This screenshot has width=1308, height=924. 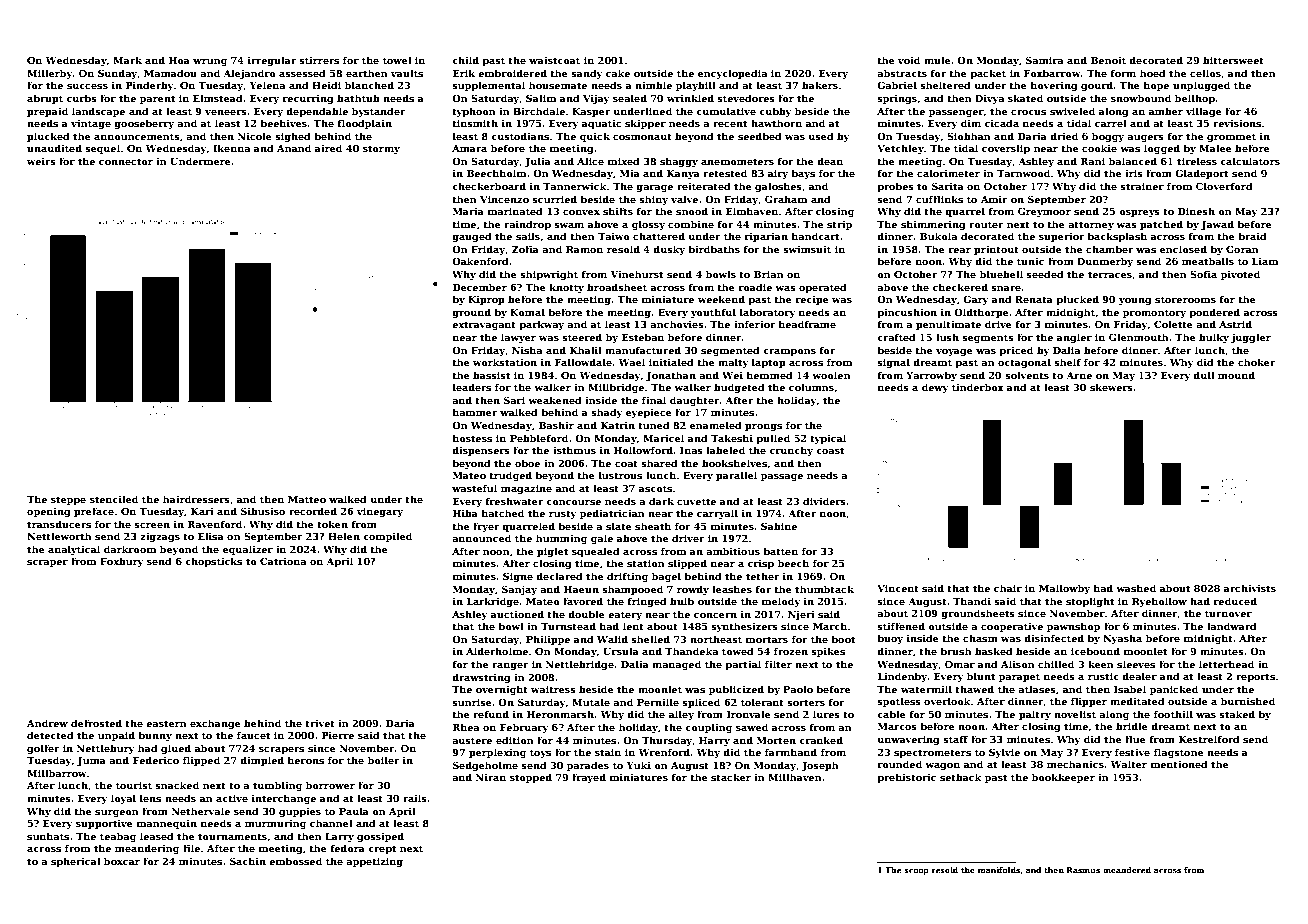 I want to click on encyclopedia, so click(x=732, y=74).
